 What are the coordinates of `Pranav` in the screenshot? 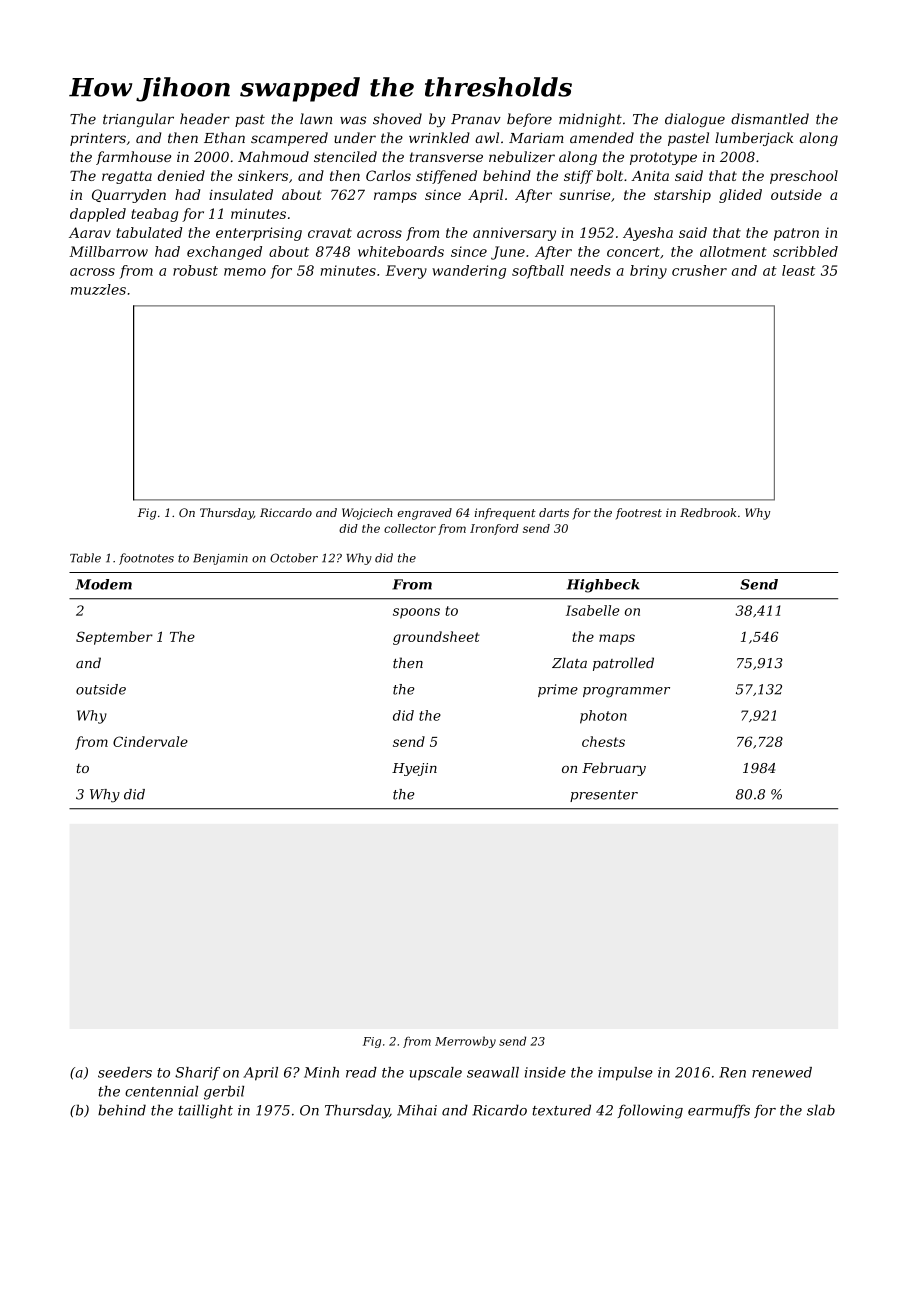 It's located at (476, 119).
